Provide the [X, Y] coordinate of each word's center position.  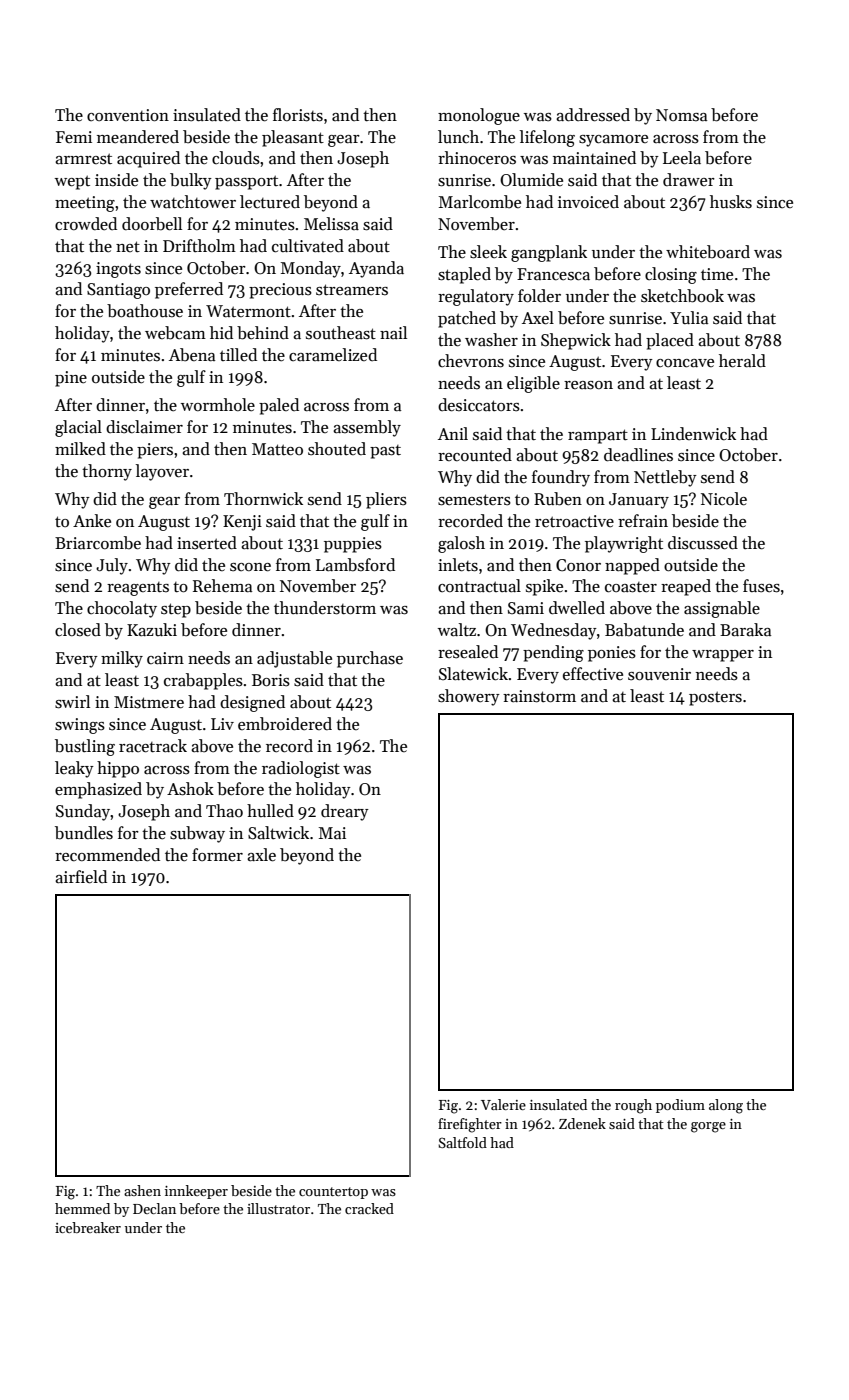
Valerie [503, 1104]
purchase [370, 659]
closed [78, 630]
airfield [81, 877]
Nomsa [681, 115]
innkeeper [196, 1192]
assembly [367, 428]
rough [633, 1106]
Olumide [531, 180]
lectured [270, 201]
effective [593, 674]
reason [588, 385]
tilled [238, 355]
